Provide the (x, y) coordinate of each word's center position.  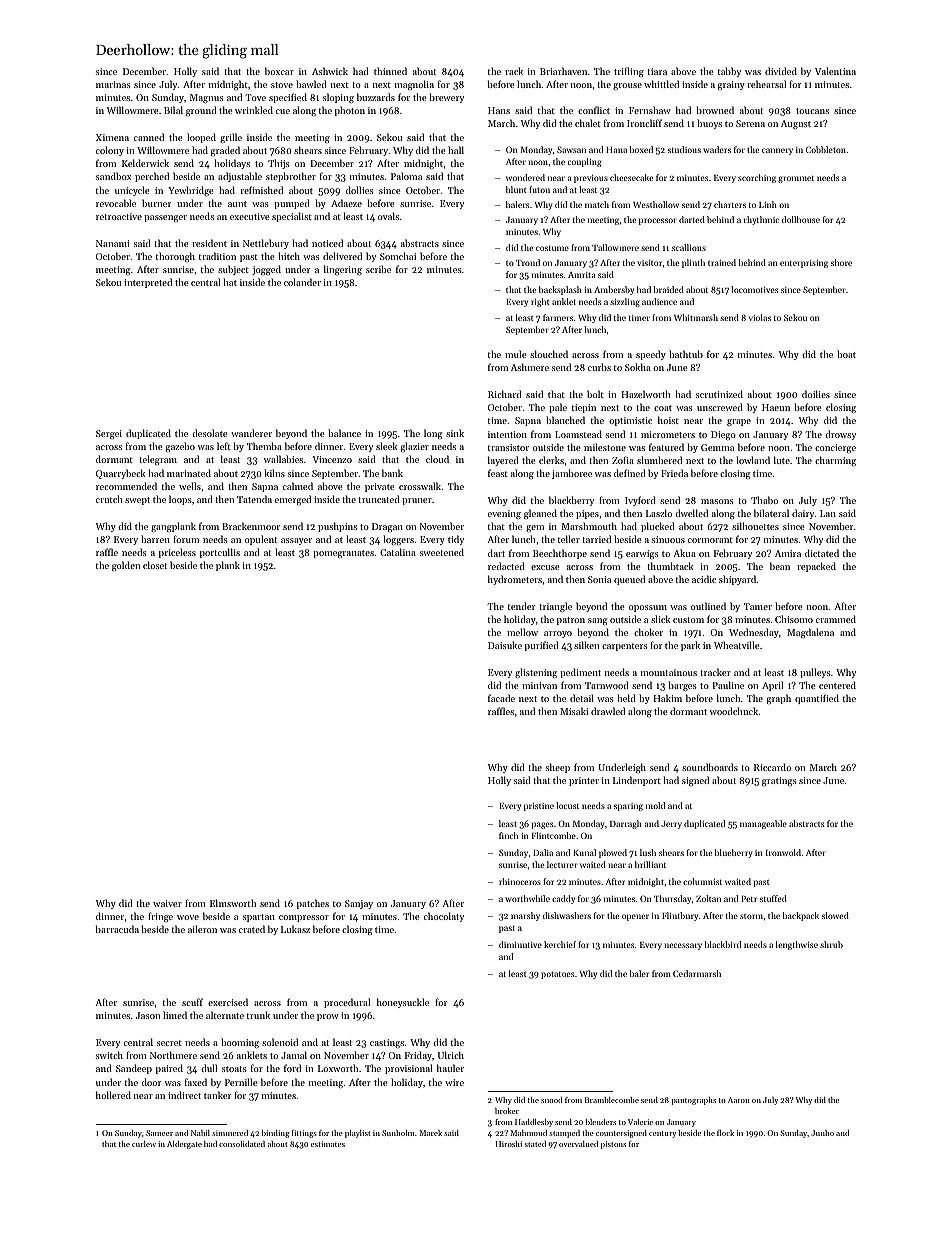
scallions (689, 247)
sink (455, 433)
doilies (816, 394)
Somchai (398, 256)
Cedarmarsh (697, 973)
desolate (209, 433)
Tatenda (254, 499)
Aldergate (184, 1145)
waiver (167, 903)
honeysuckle (403, 1003)
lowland (753, 460)
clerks (551, 460)
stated (535, 1144)
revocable (116, 203)
